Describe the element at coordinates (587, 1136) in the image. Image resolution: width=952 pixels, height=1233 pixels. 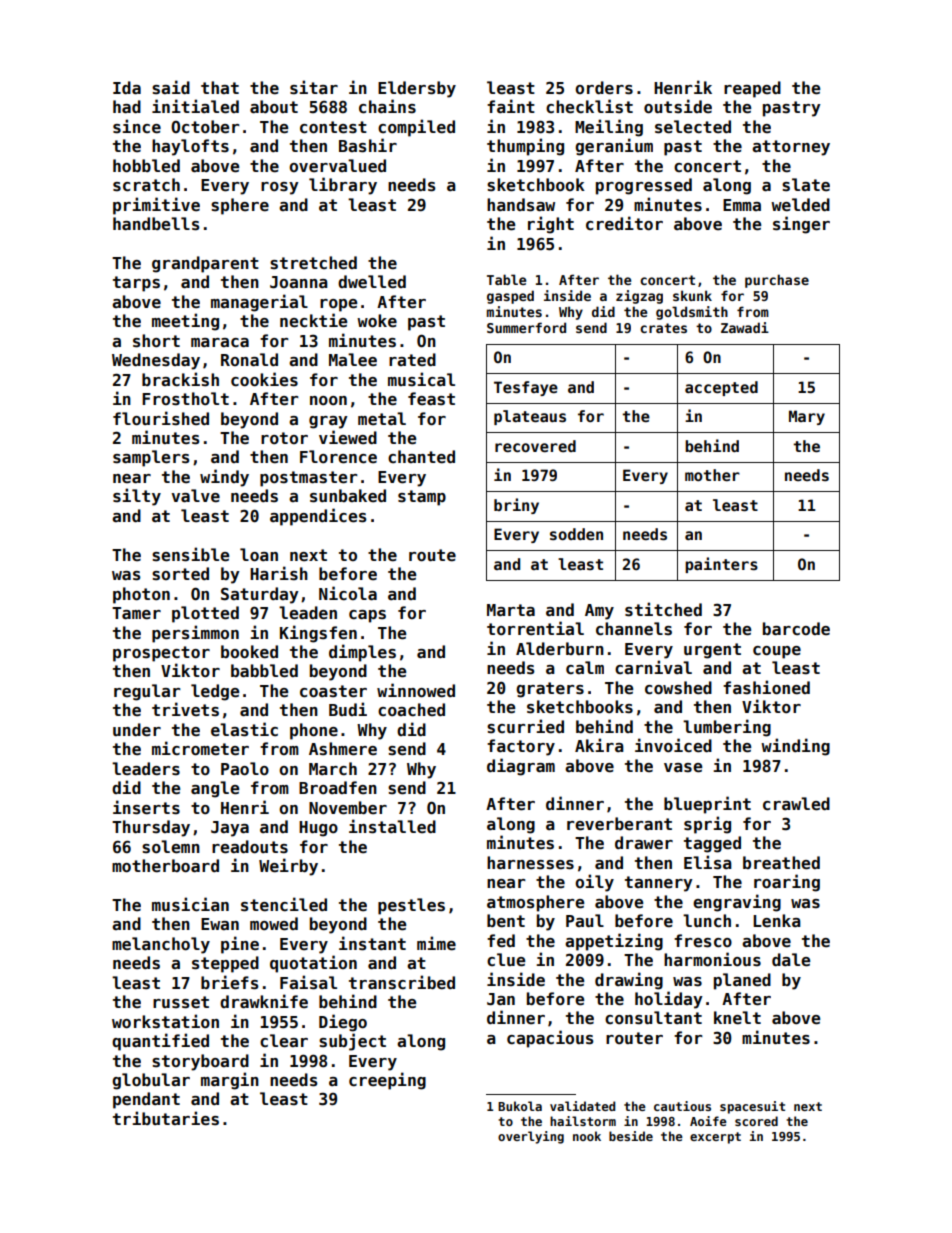
I see `nook` at that location.
